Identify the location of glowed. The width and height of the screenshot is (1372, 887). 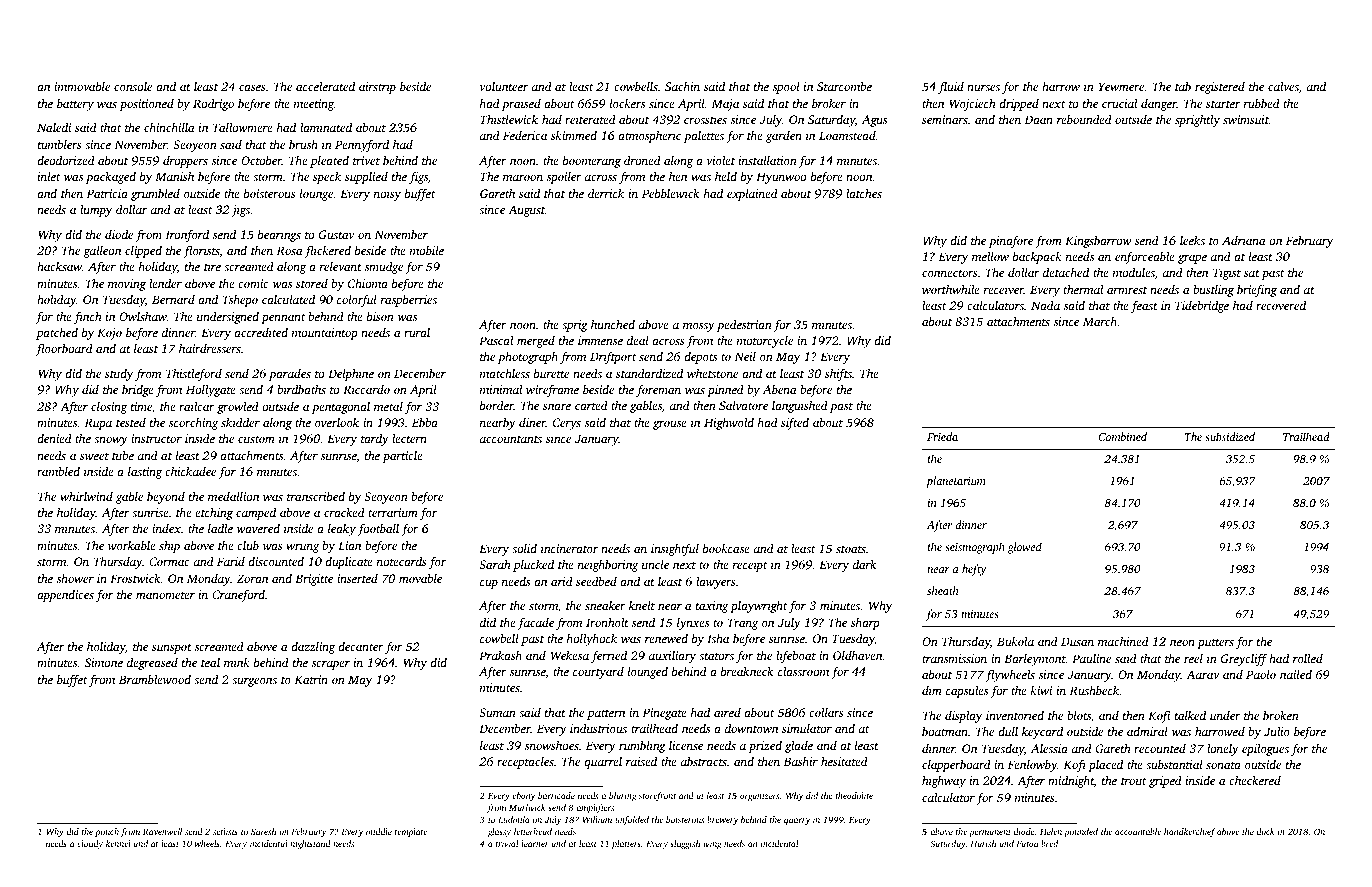
(1025, 548).
